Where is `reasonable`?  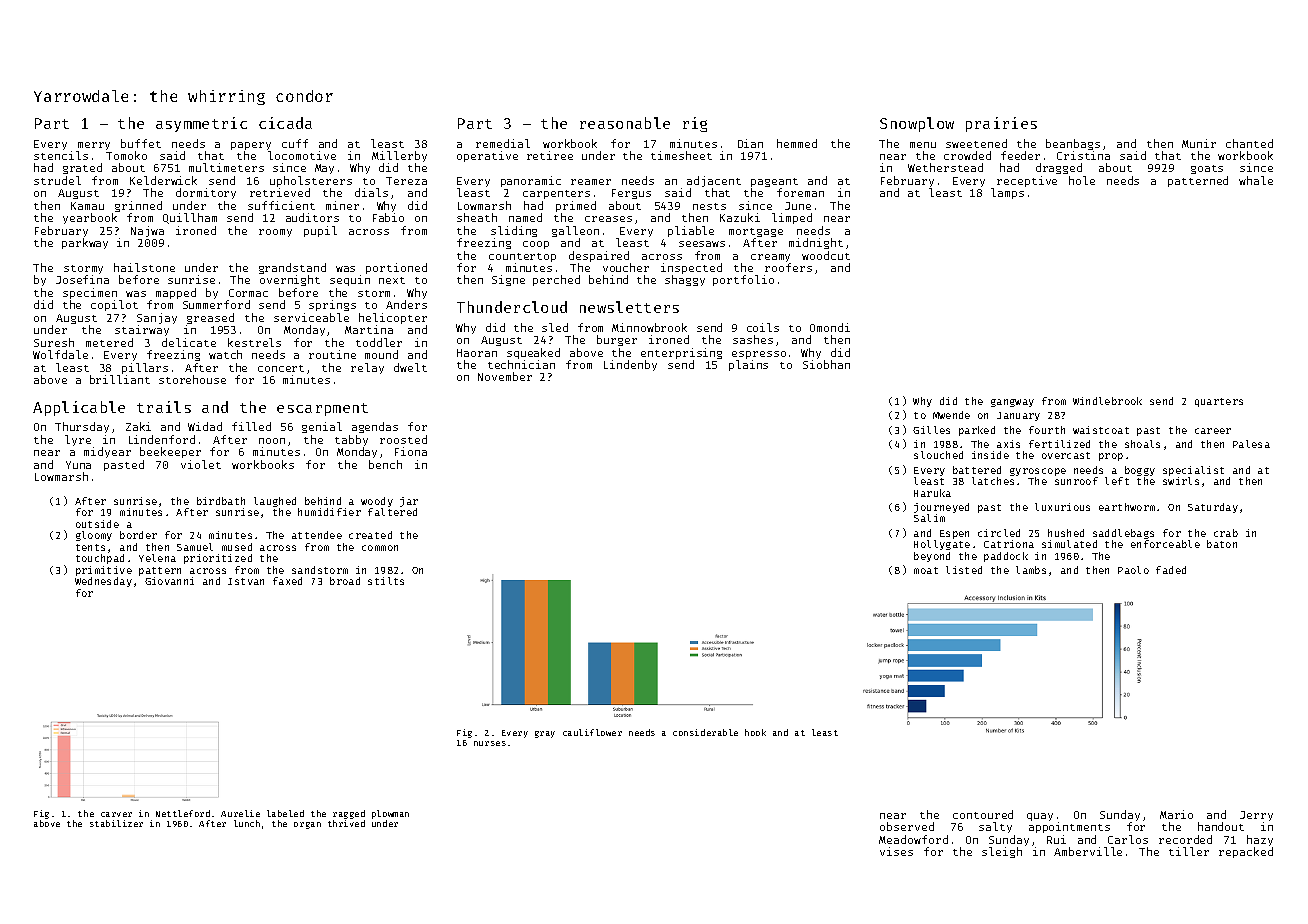
reasonable is located at coordinates (625, 123).
